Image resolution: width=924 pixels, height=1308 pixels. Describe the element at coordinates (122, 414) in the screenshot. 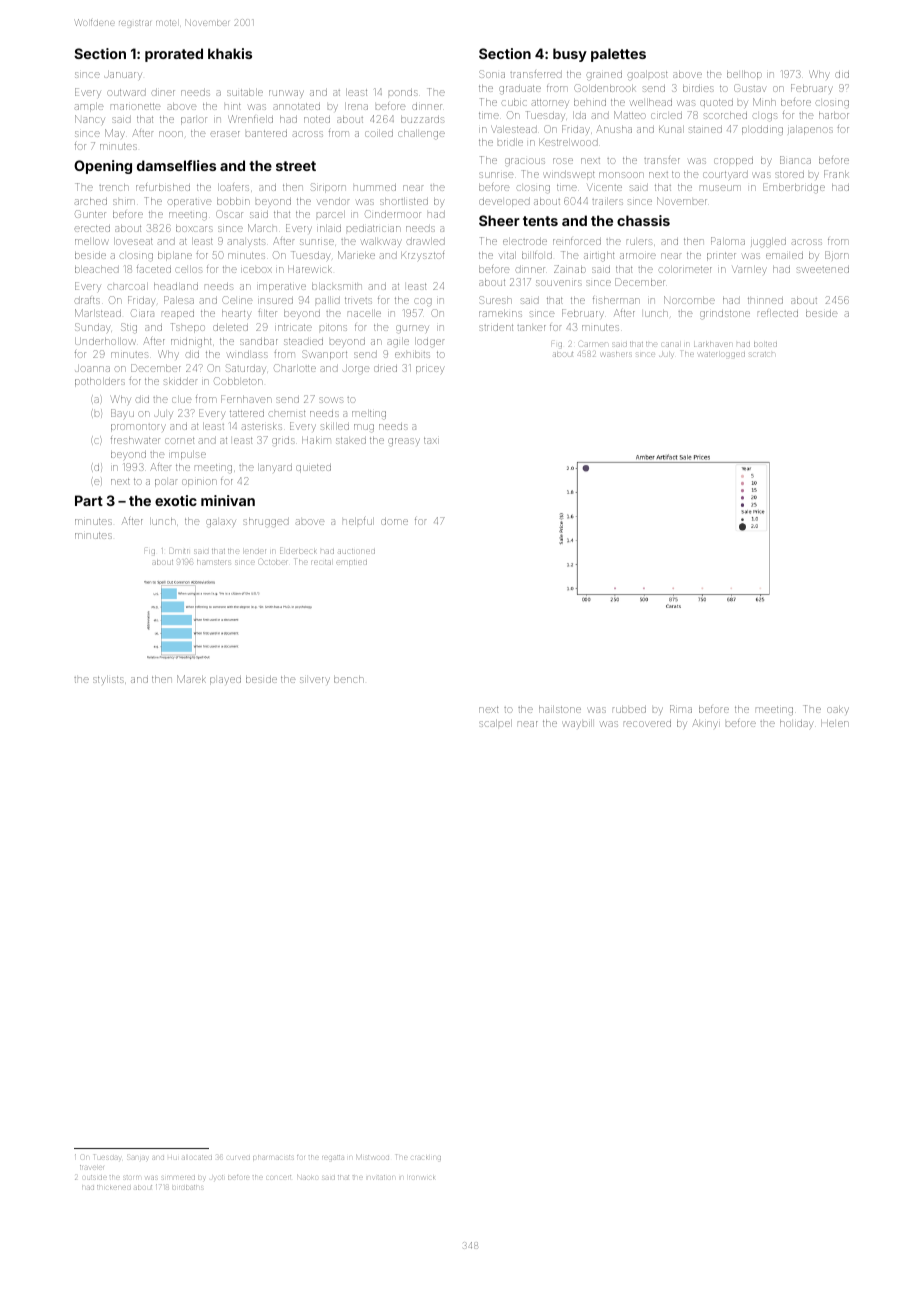

I see `Bayu` at that location.
